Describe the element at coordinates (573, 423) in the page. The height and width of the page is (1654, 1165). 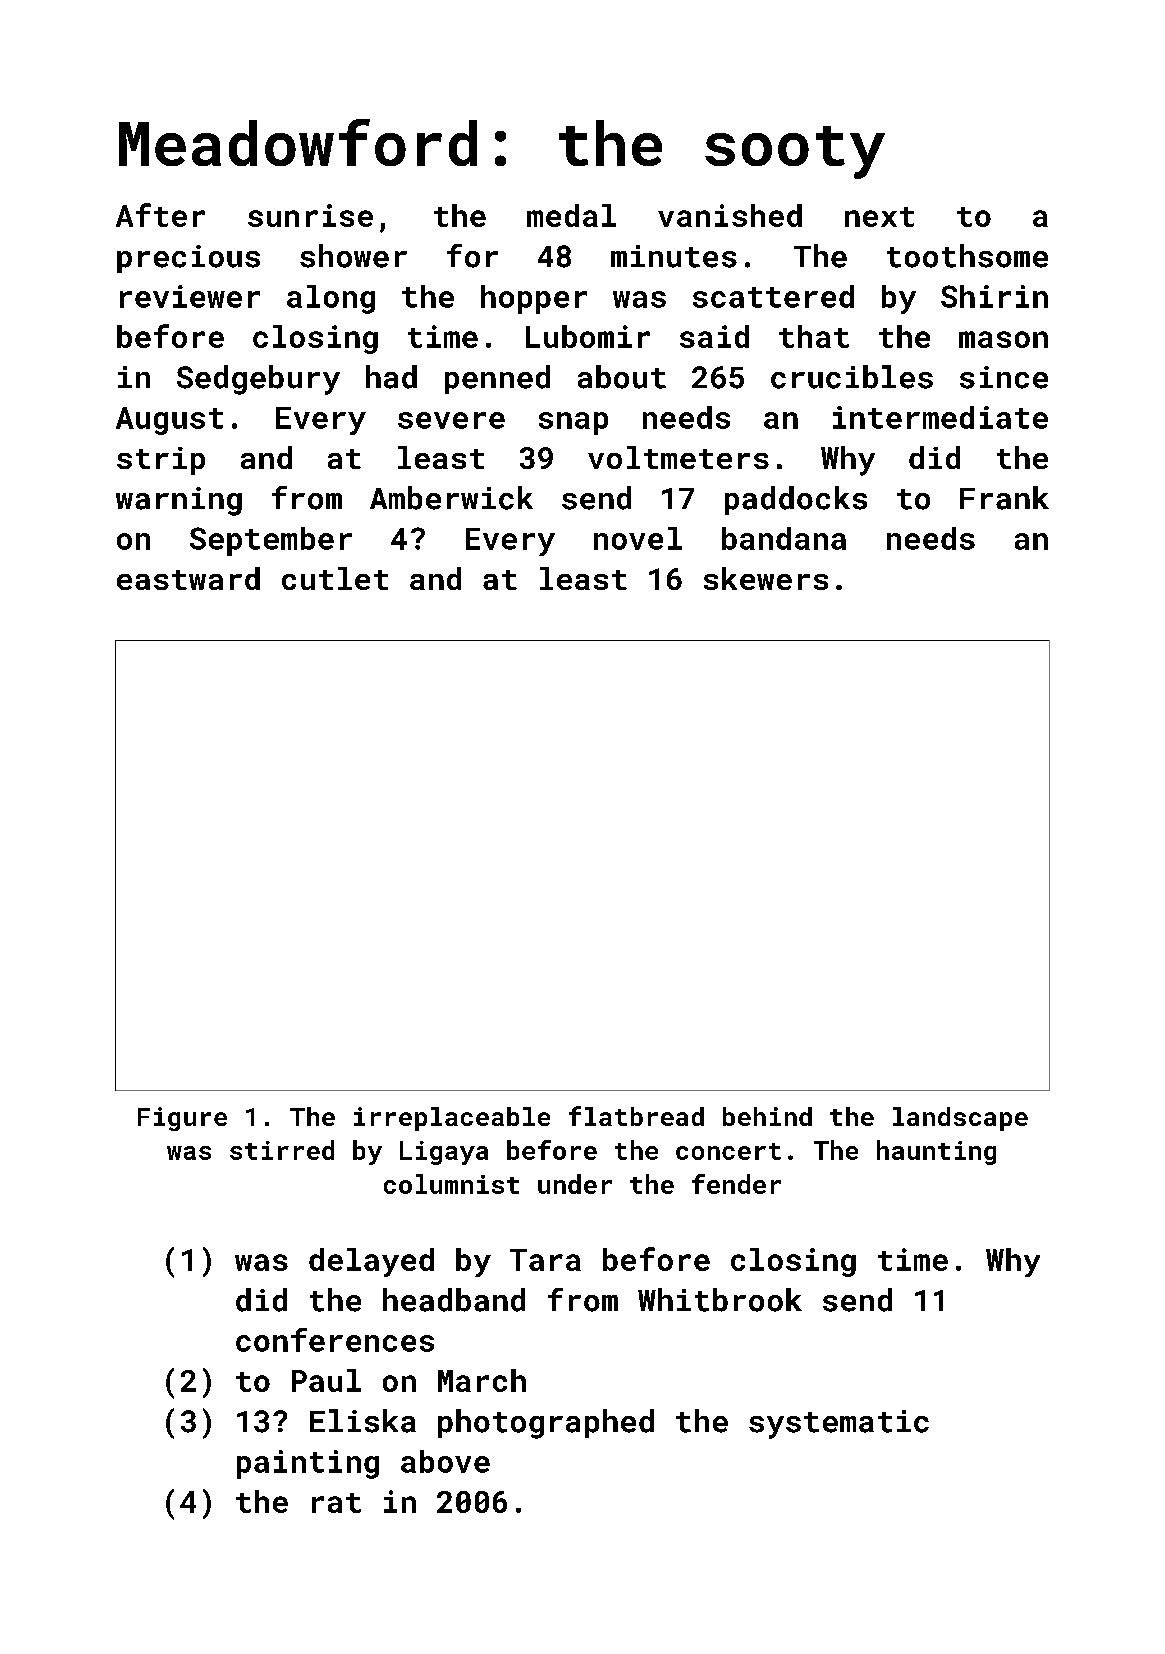
I see `snap` at that location.
